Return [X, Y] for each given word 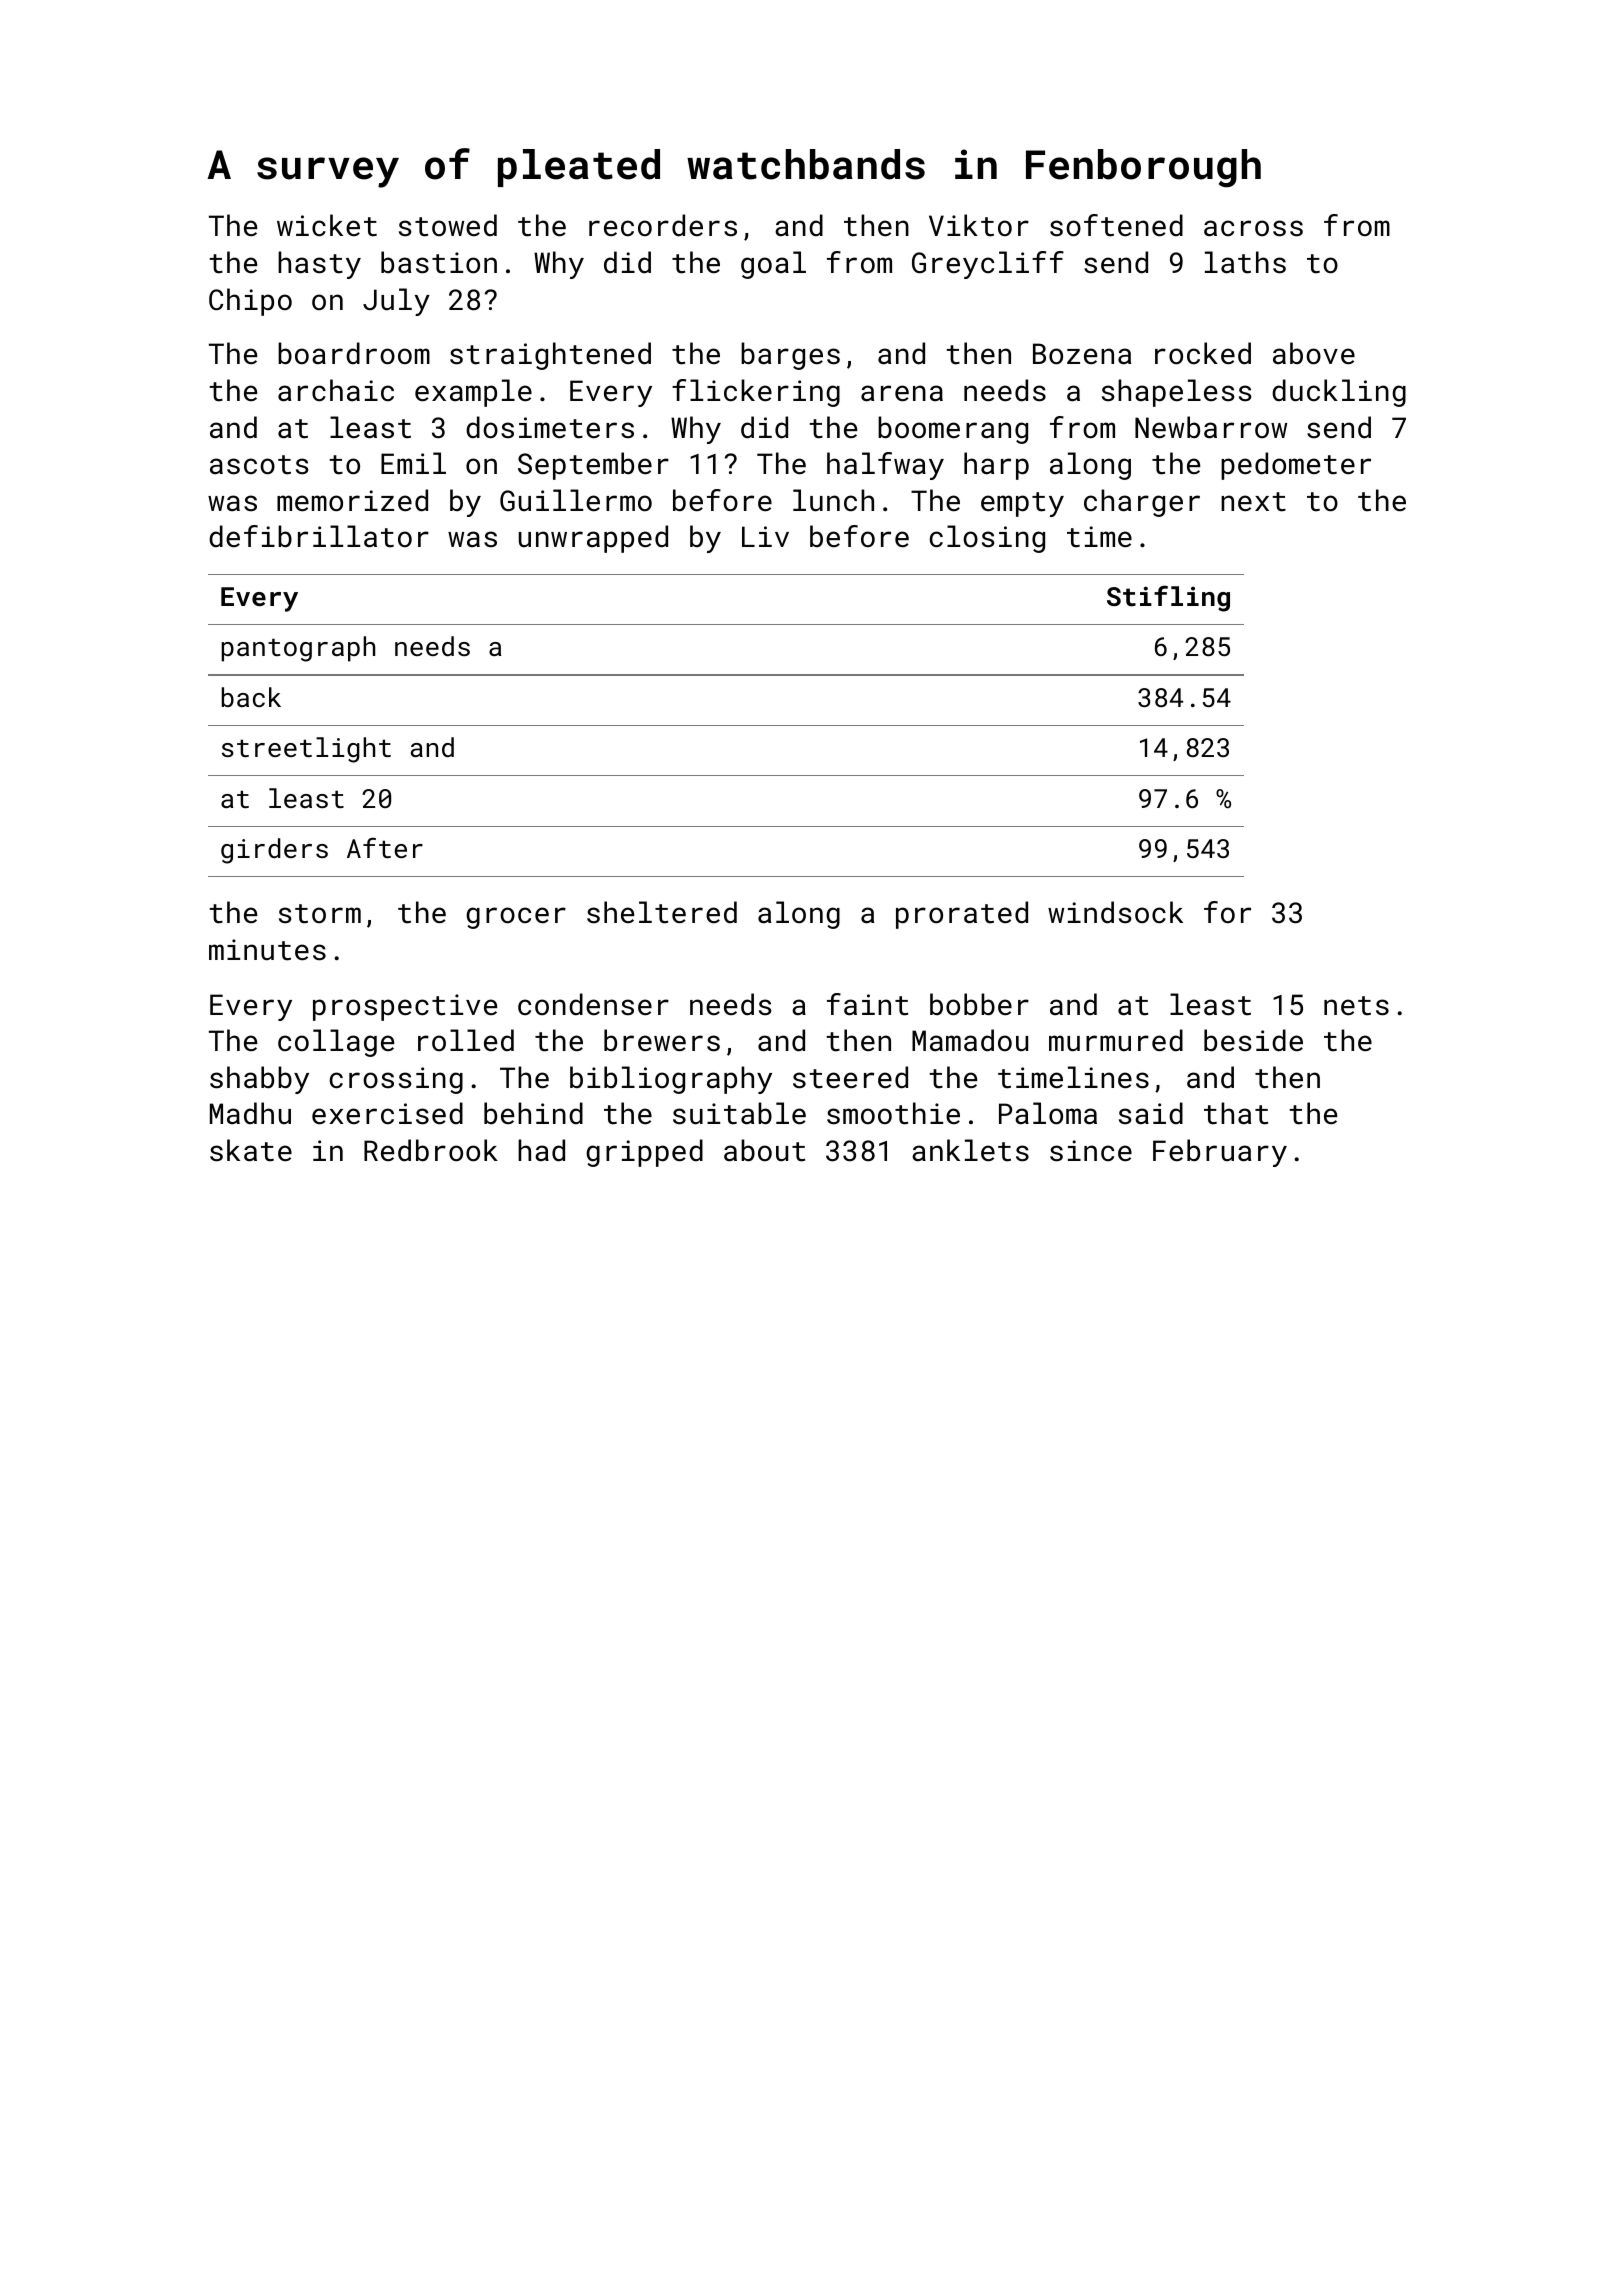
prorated [962, 915]
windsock [1115, 912]
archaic [336, 390]
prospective [405, 1007]
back [251, 697]
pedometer [1296, 466]
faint [867, 1004]
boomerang [953, 430]
